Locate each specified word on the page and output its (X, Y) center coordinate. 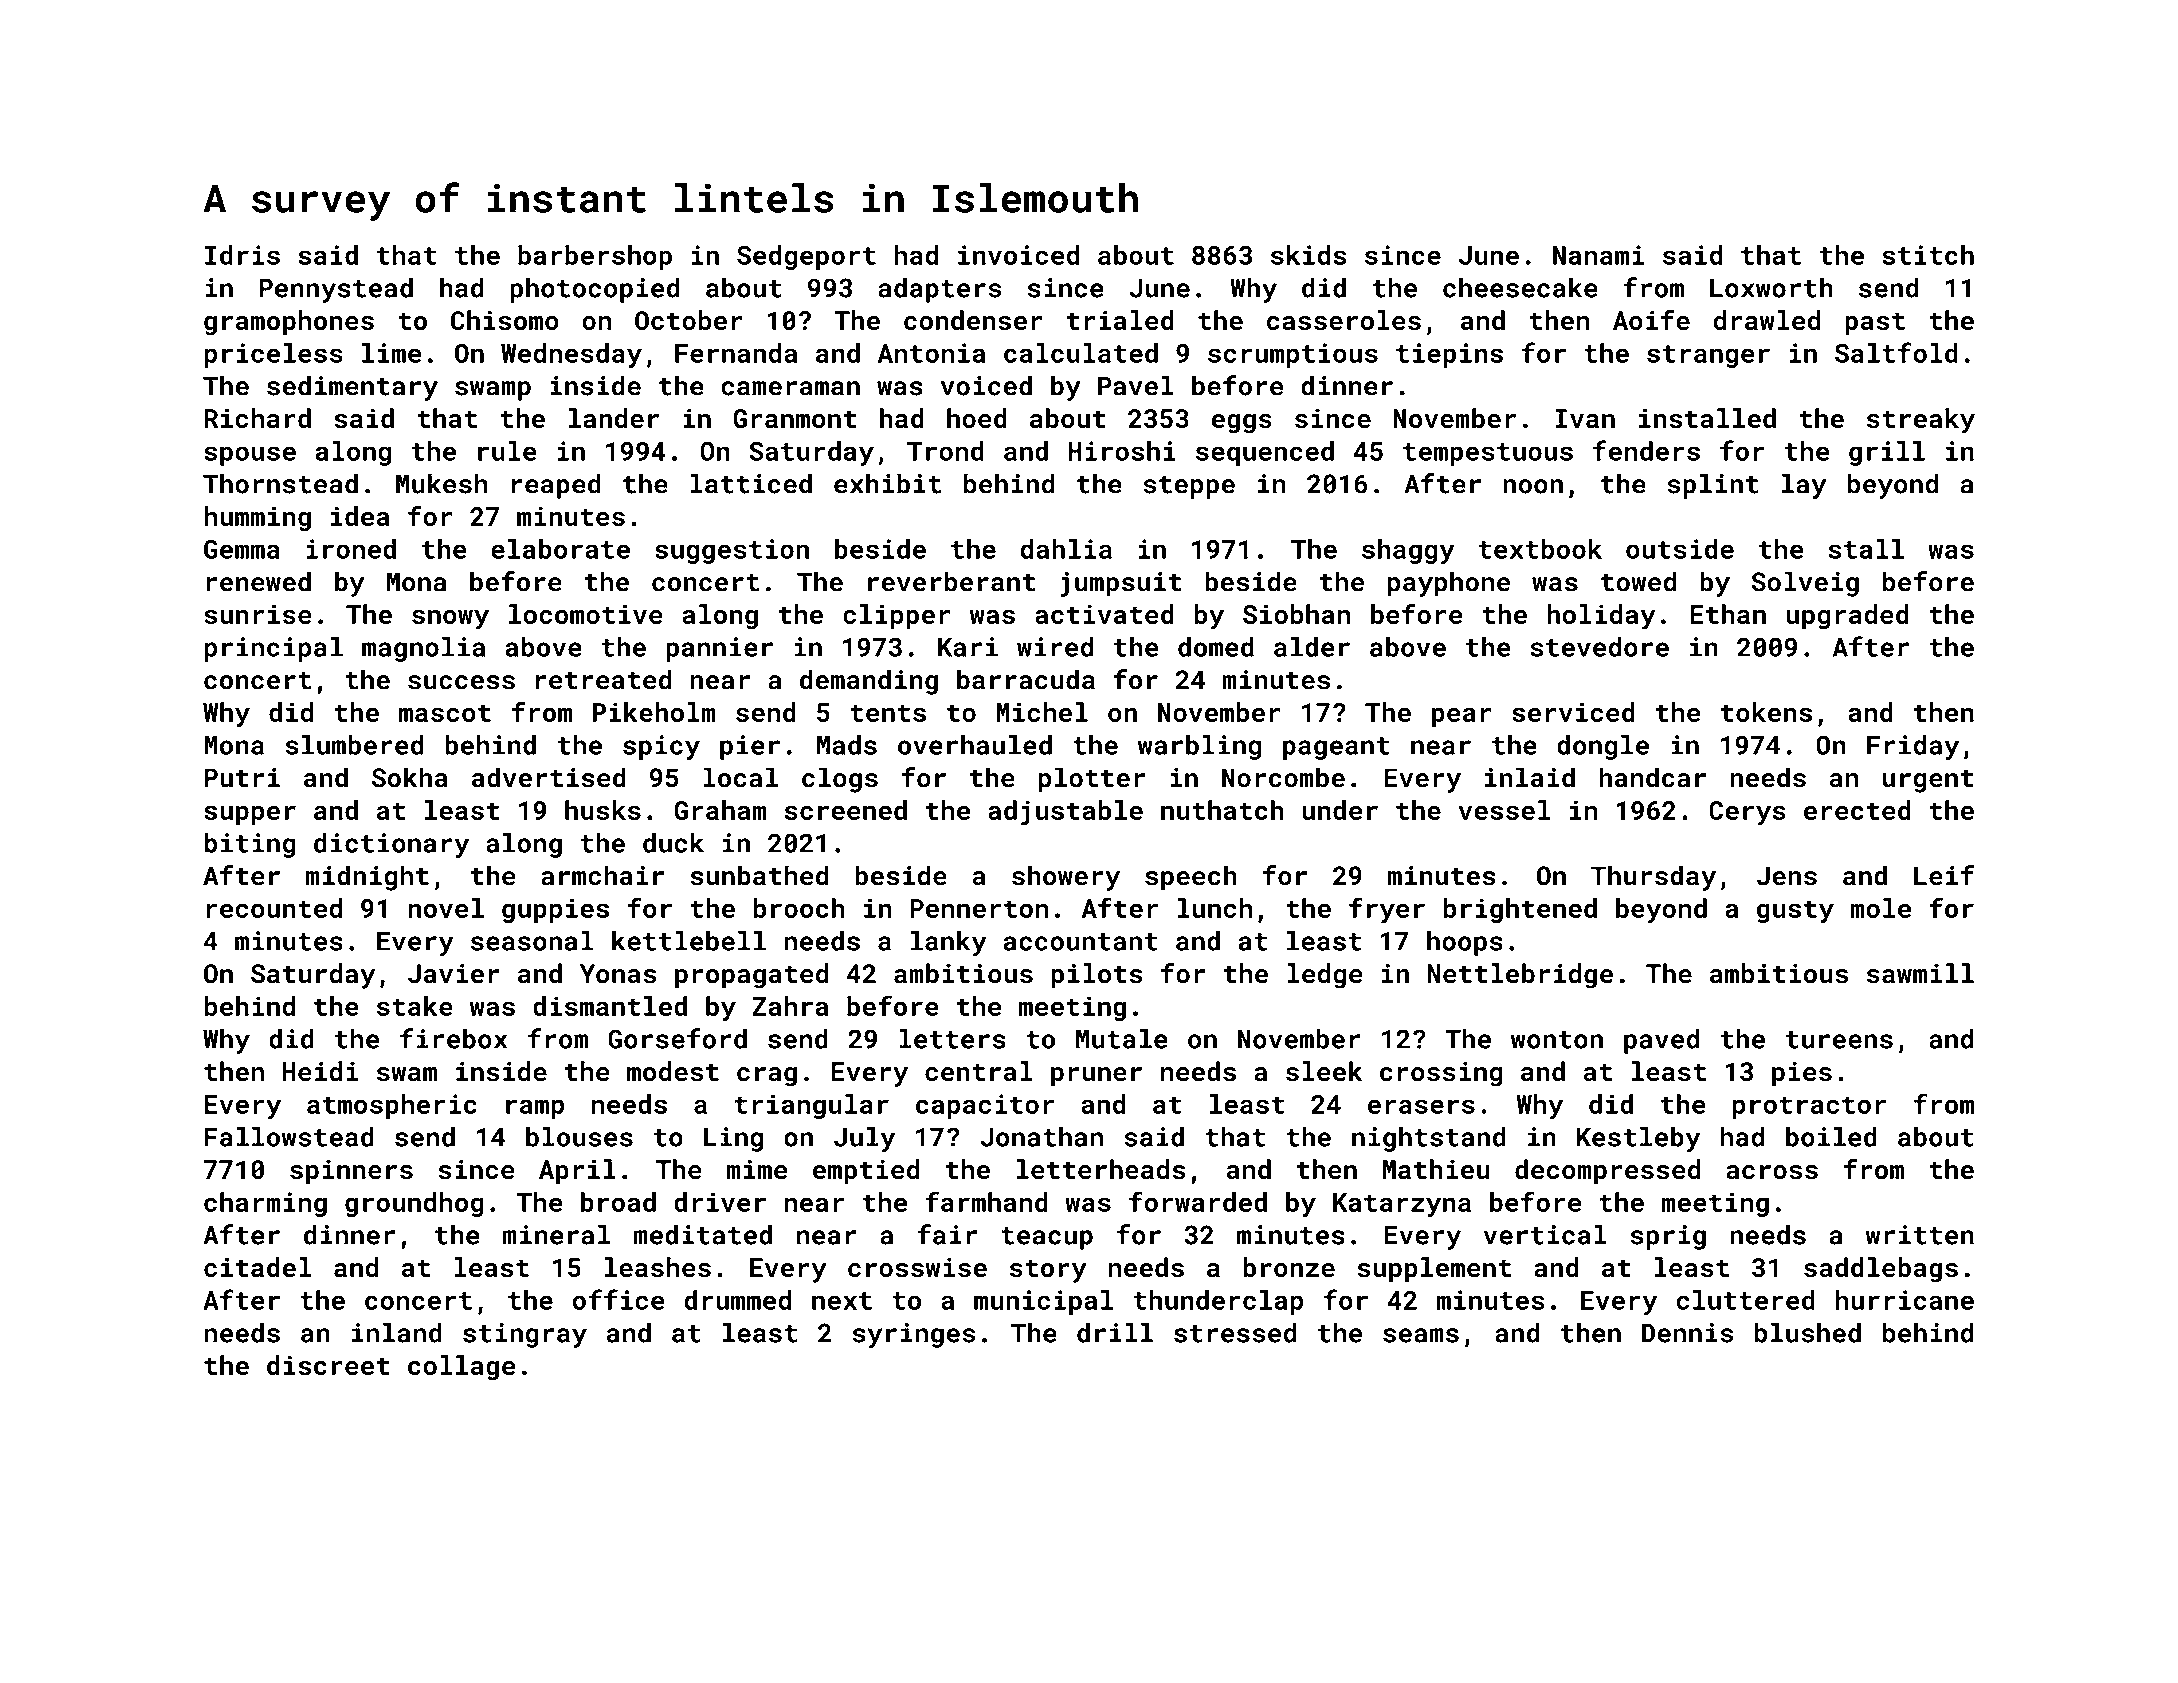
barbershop (595, 257)
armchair (602, 875)
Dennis (1687, 1333)
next (842, 1301)
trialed (1120, 320)
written (1920, 1235)
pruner (1096, 1077)
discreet (328, 1365)
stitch (1928, 255)
